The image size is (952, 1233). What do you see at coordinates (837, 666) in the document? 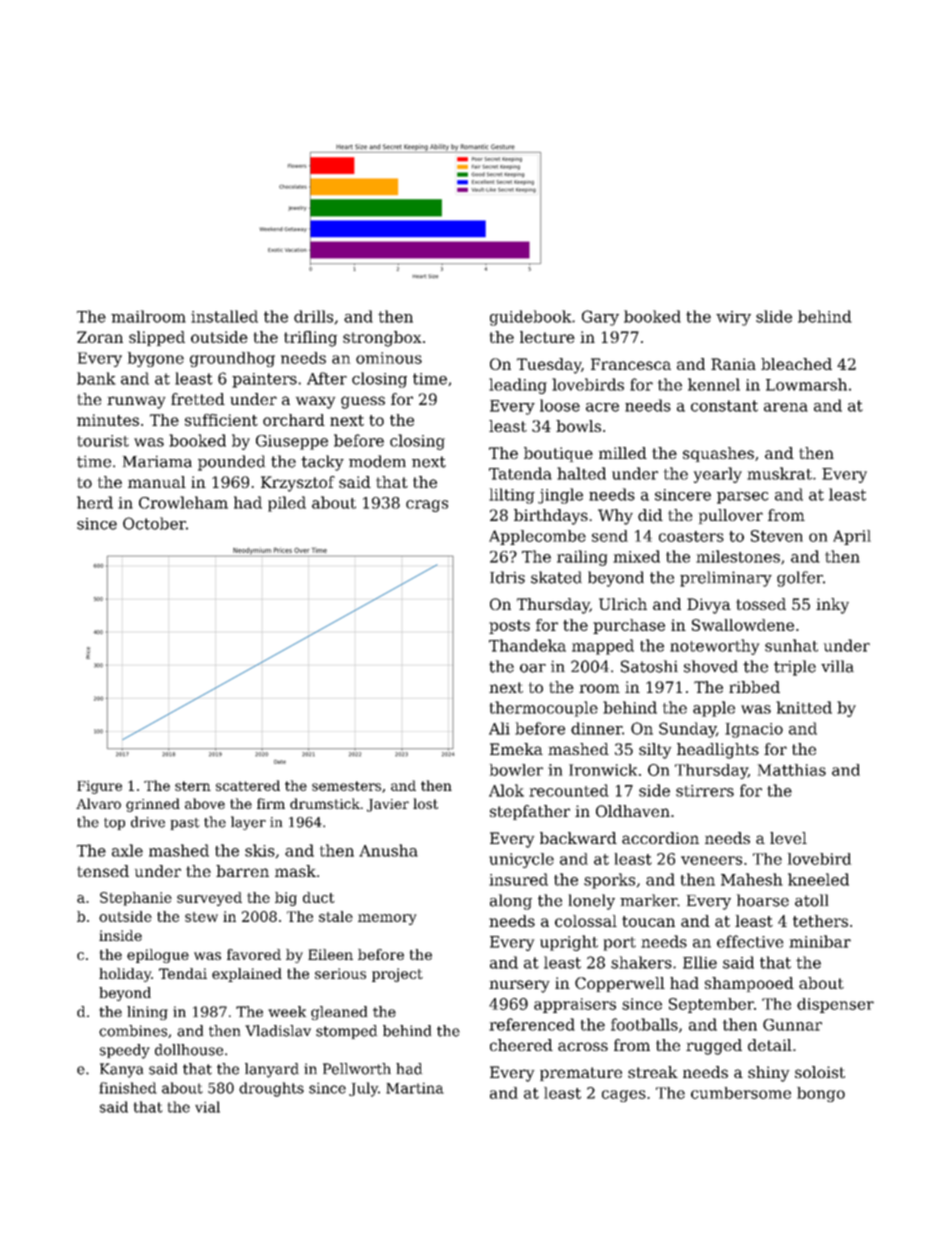
I see `villa` at bounding box center [837, 666].
